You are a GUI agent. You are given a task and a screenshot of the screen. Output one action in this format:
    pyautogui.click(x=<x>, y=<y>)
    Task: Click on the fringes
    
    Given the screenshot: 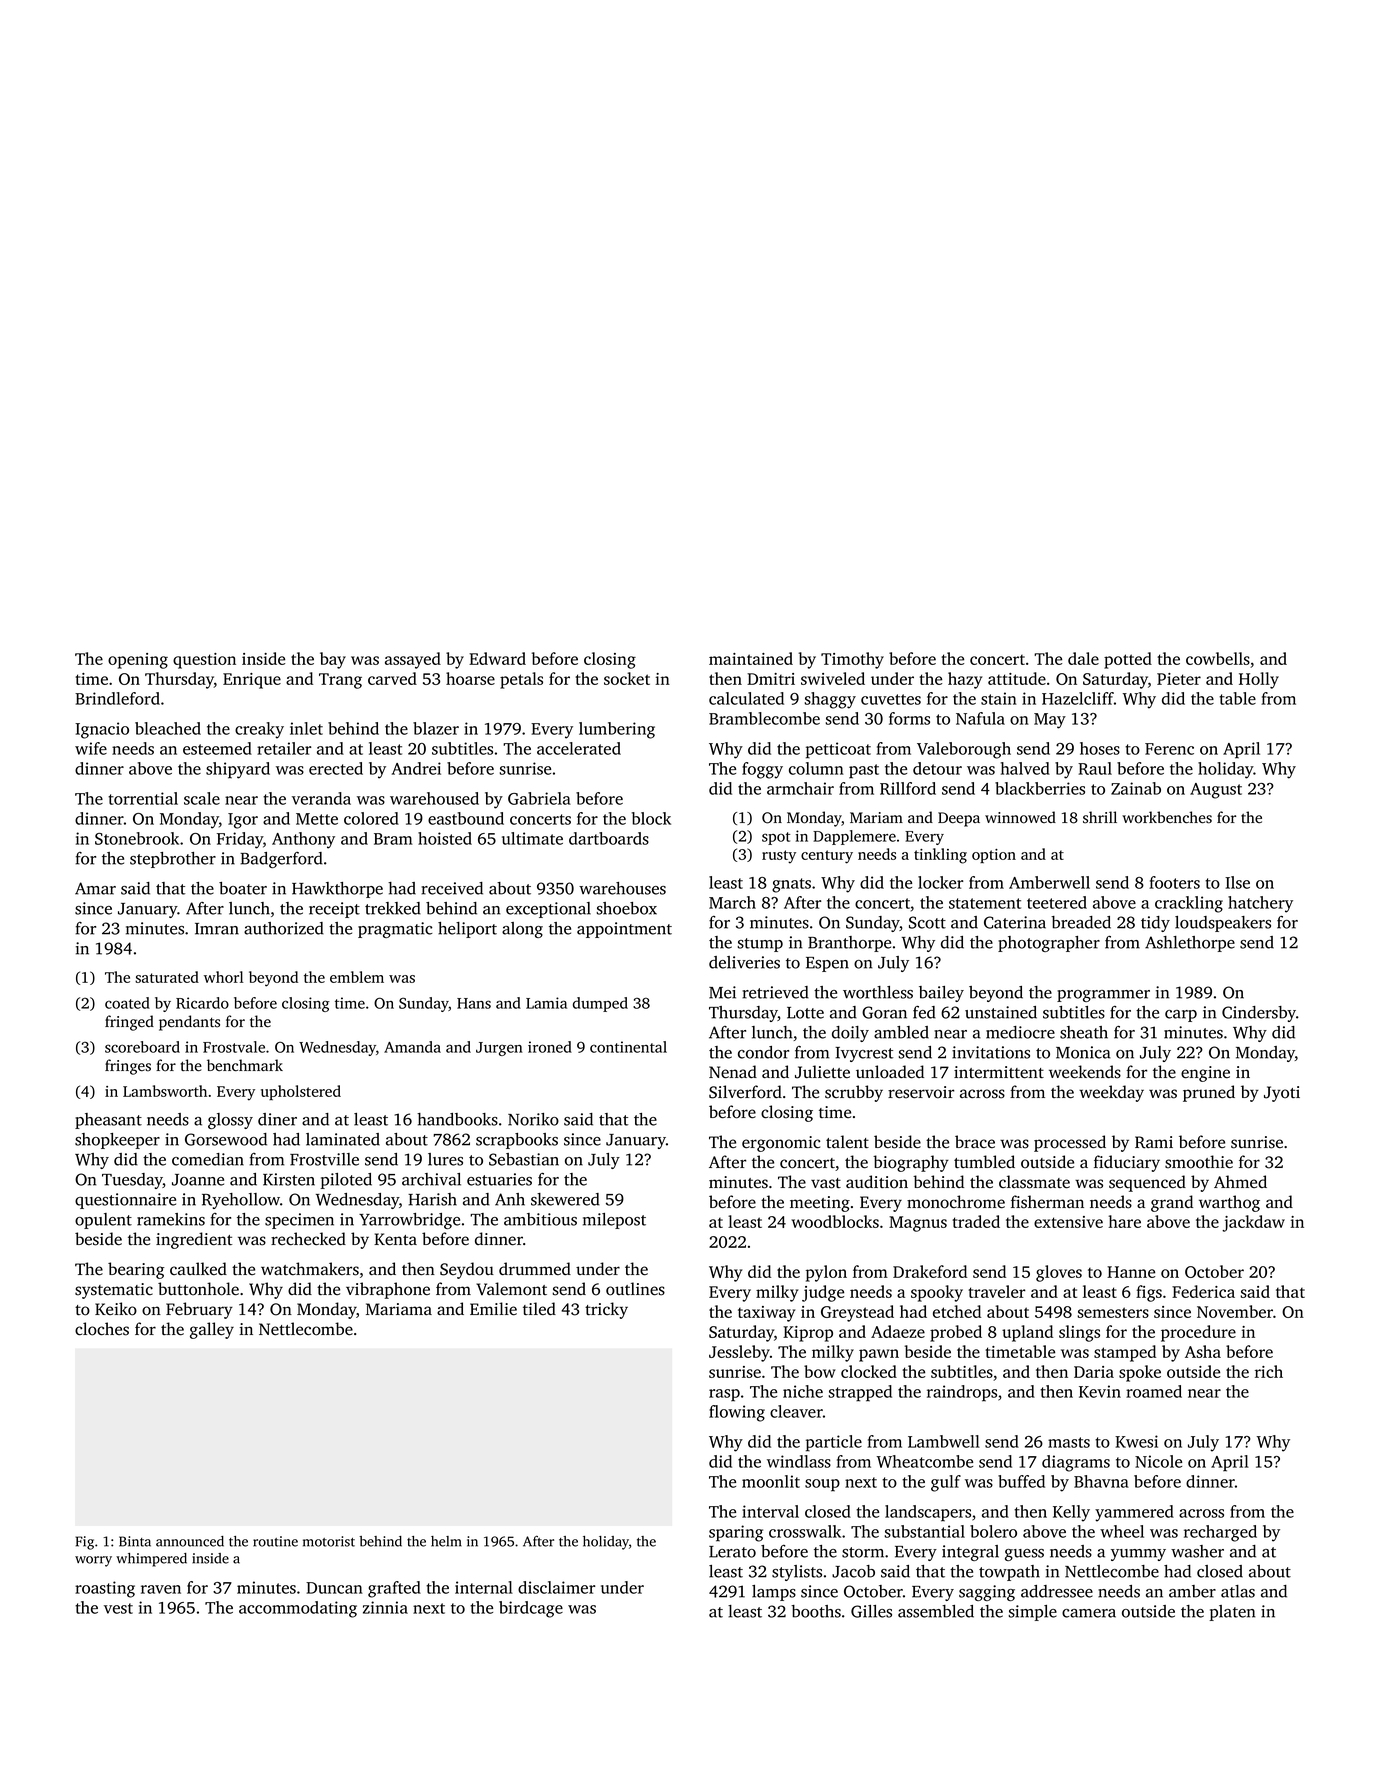 What is the action you would take?
    pyautogui.click(x=128, y=1067)
